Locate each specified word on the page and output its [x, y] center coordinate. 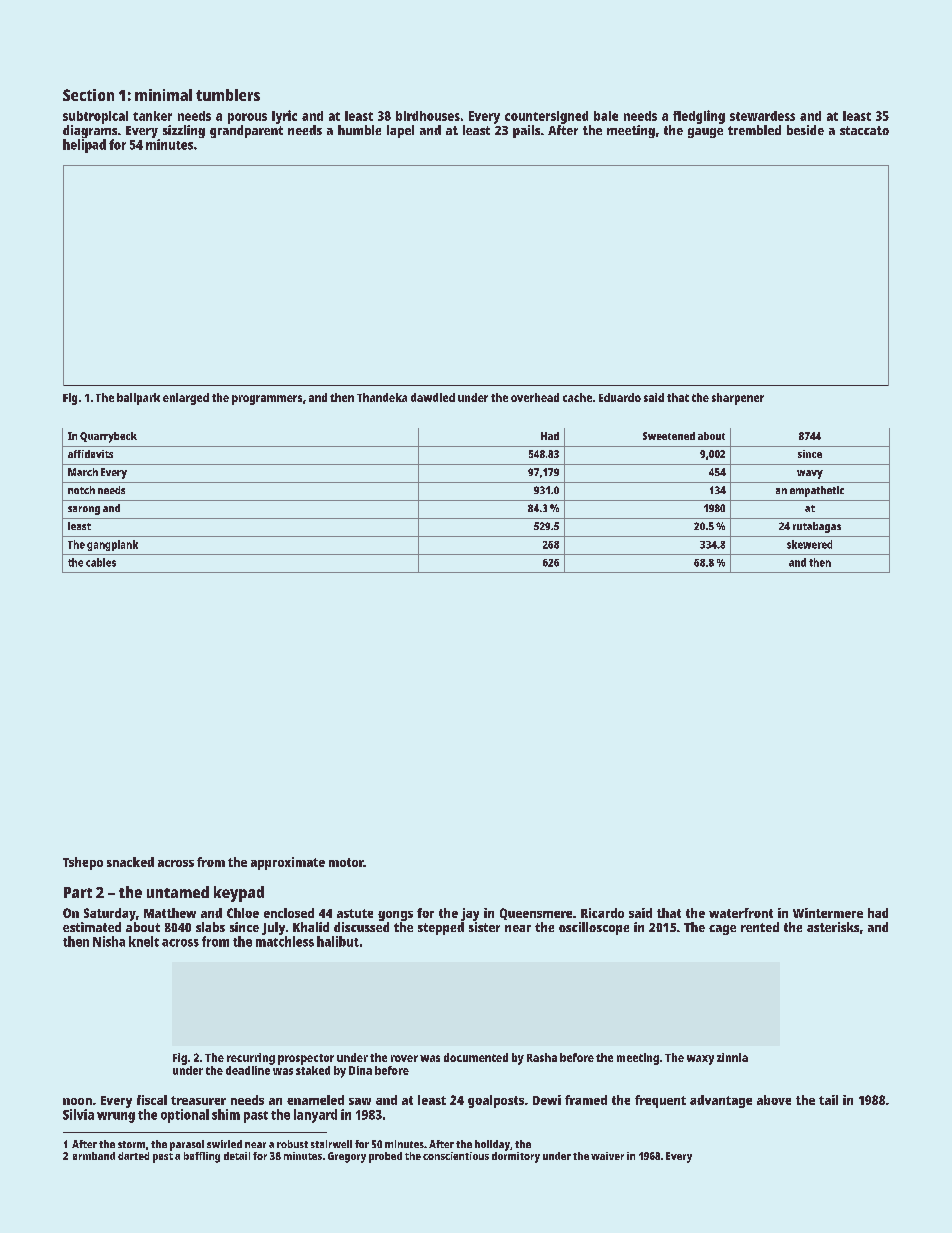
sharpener [738, 399]
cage [722, 930]
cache [577, 397]
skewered [809, 544]
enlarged [186, 399]
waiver [607, 1156]
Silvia [78, 1114]
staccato [864, 130]
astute [355, 913]
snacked [130, 862]
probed [385, 1157]
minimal [163, 95]
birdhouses [428, 116]
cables [101, 562]
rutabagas [817, 527]
